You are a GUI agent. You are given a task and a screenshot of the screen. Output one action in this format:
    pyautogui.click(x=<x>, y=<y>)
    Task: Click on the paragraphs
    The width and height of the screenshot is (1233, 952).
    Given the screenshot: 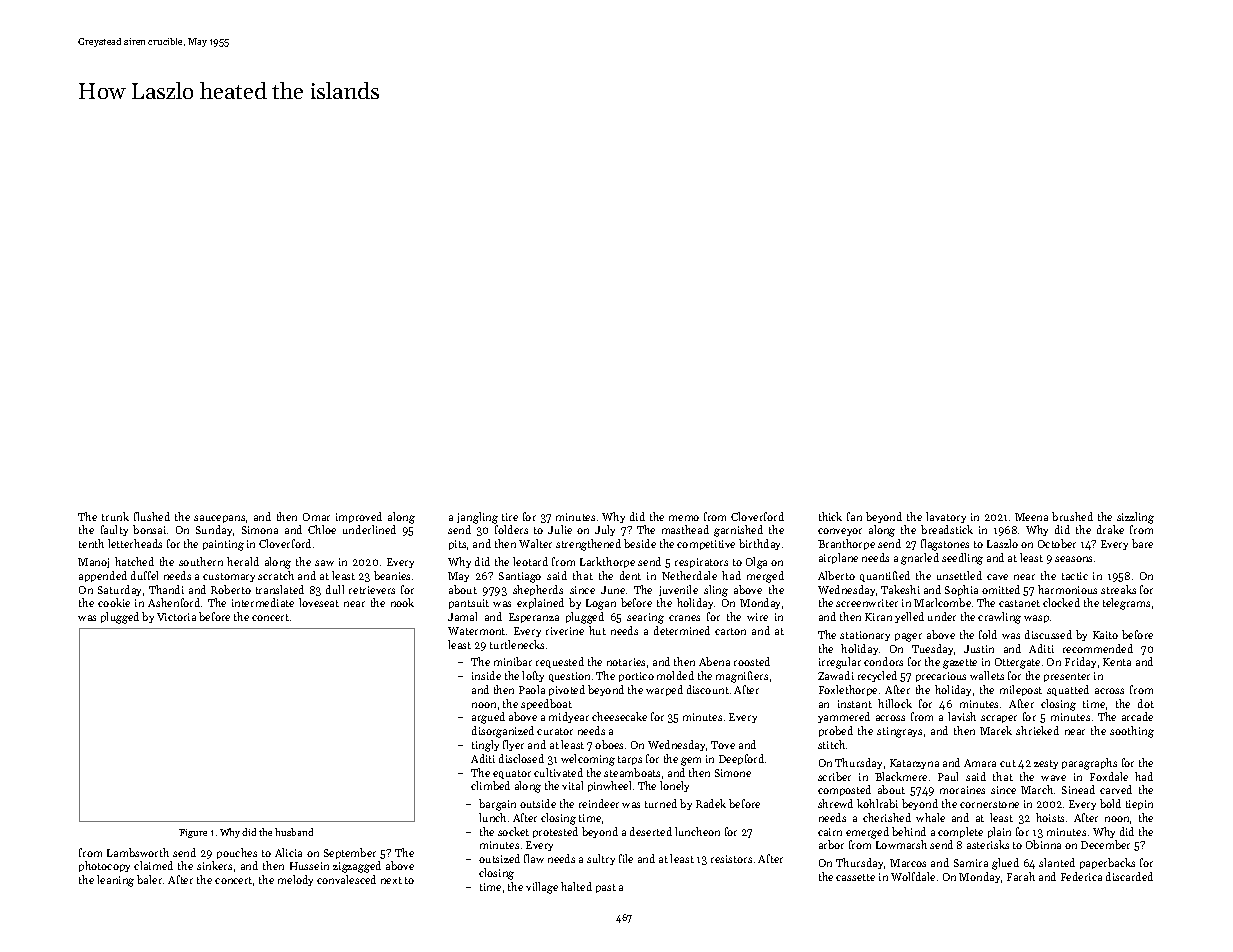 What is the action you would take?
    pyautogui.click(x=1089, y=764)
